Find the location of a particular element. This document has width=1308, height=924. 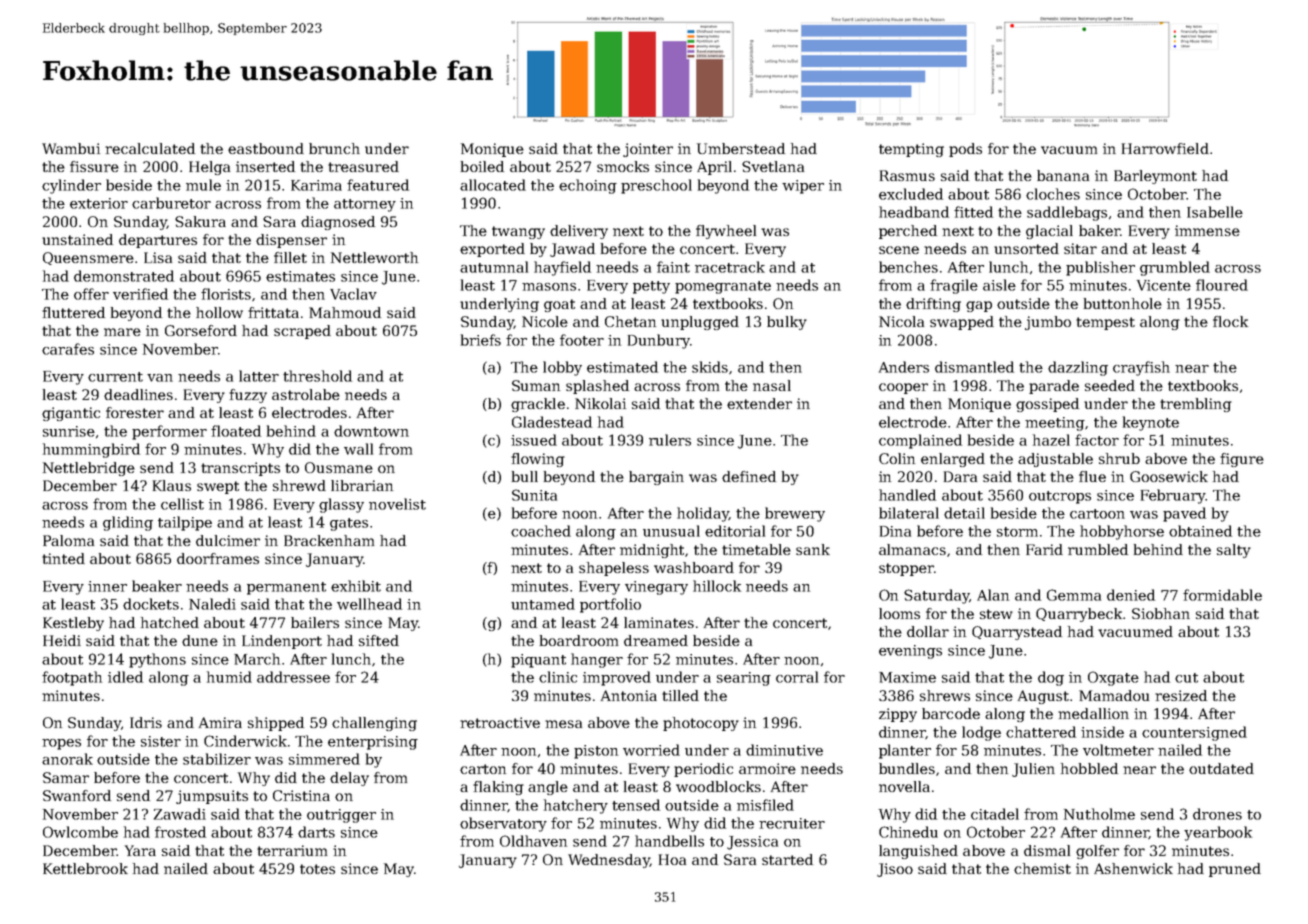

astrolabe is located at coordinates (306, 394).
